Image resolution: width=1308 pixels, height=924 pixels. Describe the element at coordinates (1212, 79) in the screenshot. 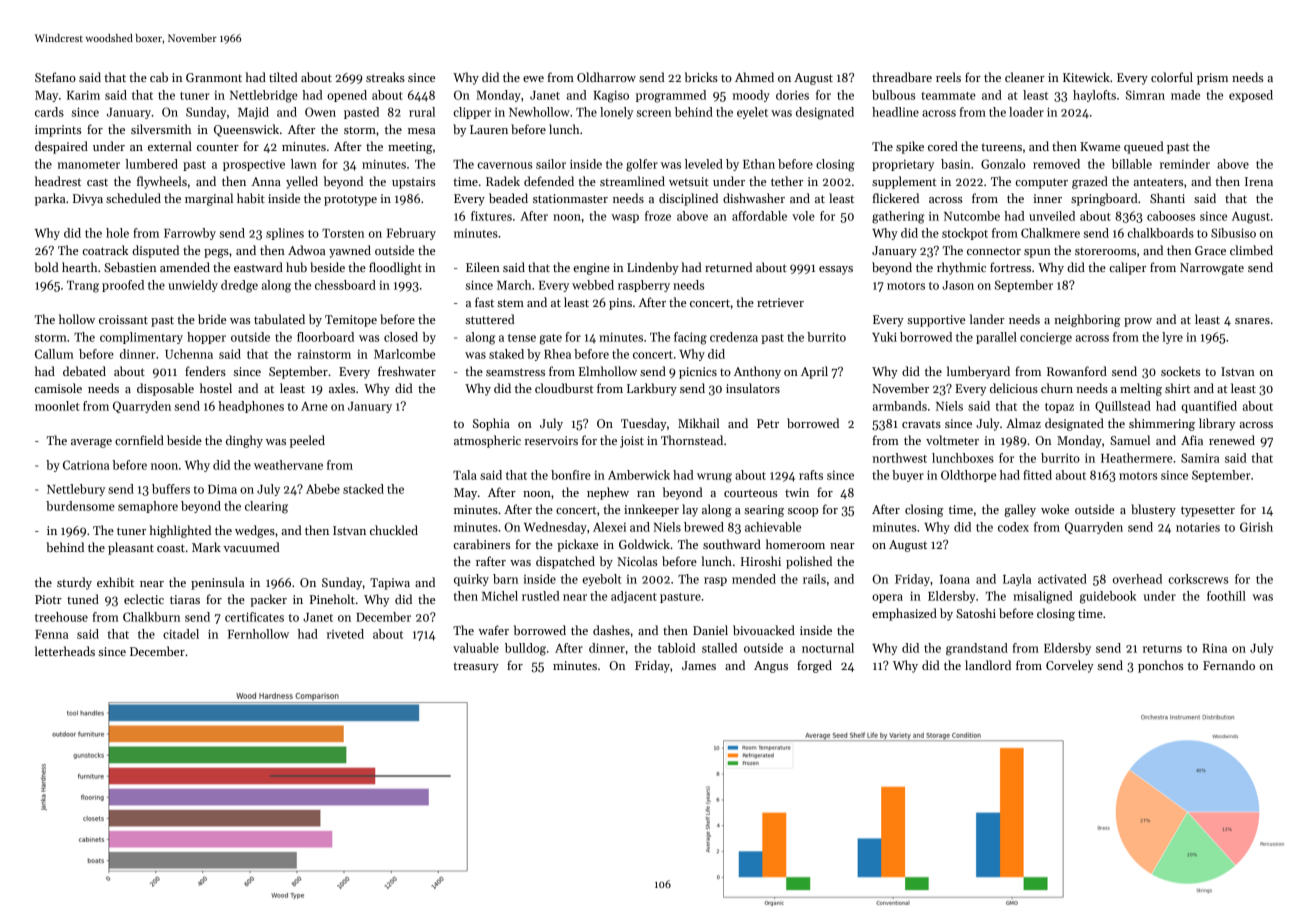

I see `prism` at that location.
